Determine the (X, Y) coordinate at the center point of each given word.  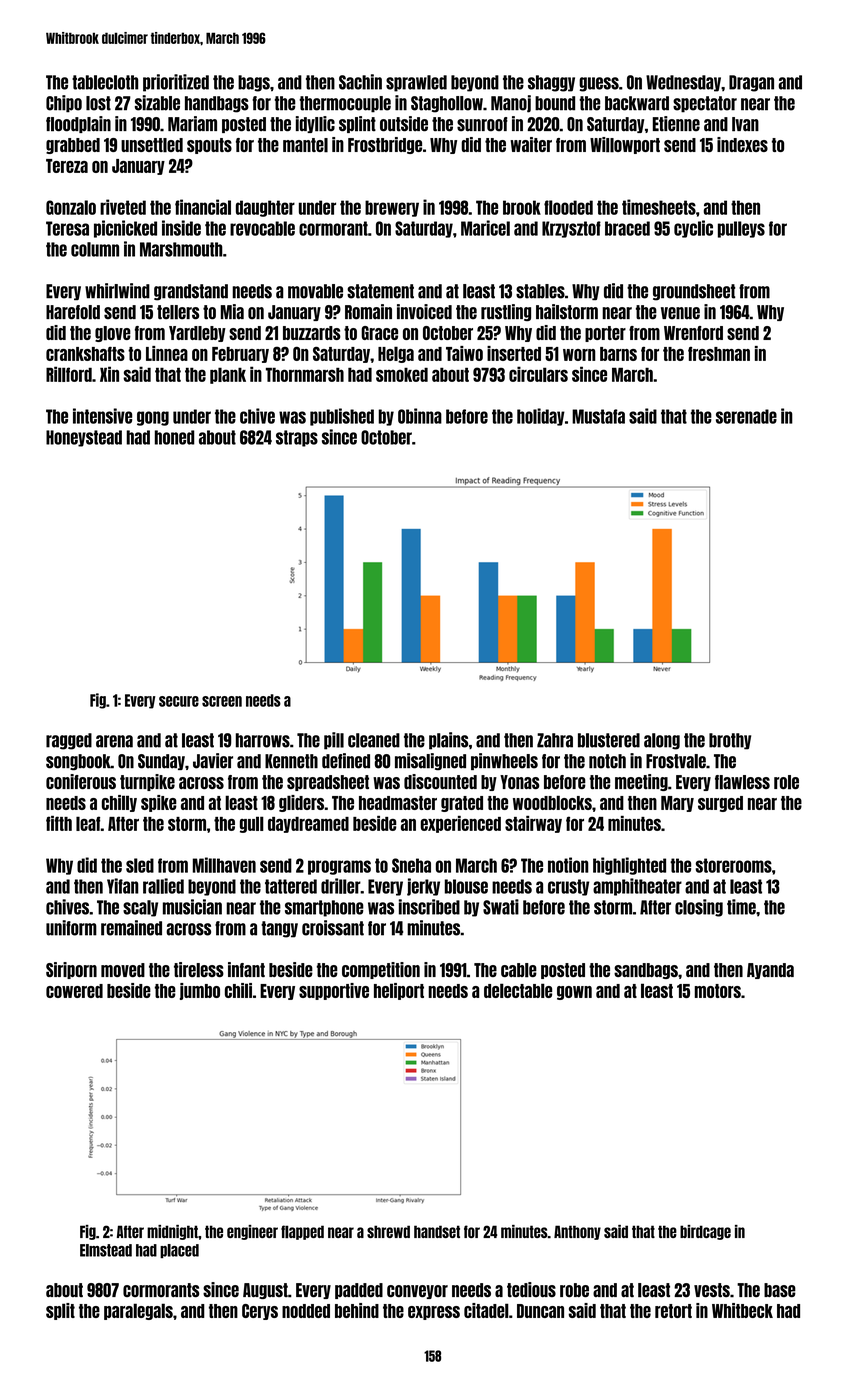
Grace (379, 333)
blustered (609, 740)
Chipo (64, 104)
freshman (719, 354)
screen (222, 701)
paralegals (138, 1311)
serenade (746, 416)
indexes (742, 144)
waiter (531, 144)
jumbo (200, 991)
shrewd (388, 1231)
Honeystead (84, 438)
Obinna (420, 416)
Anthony (577, 1232)
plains (448, 741)
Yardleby (197, 334)
